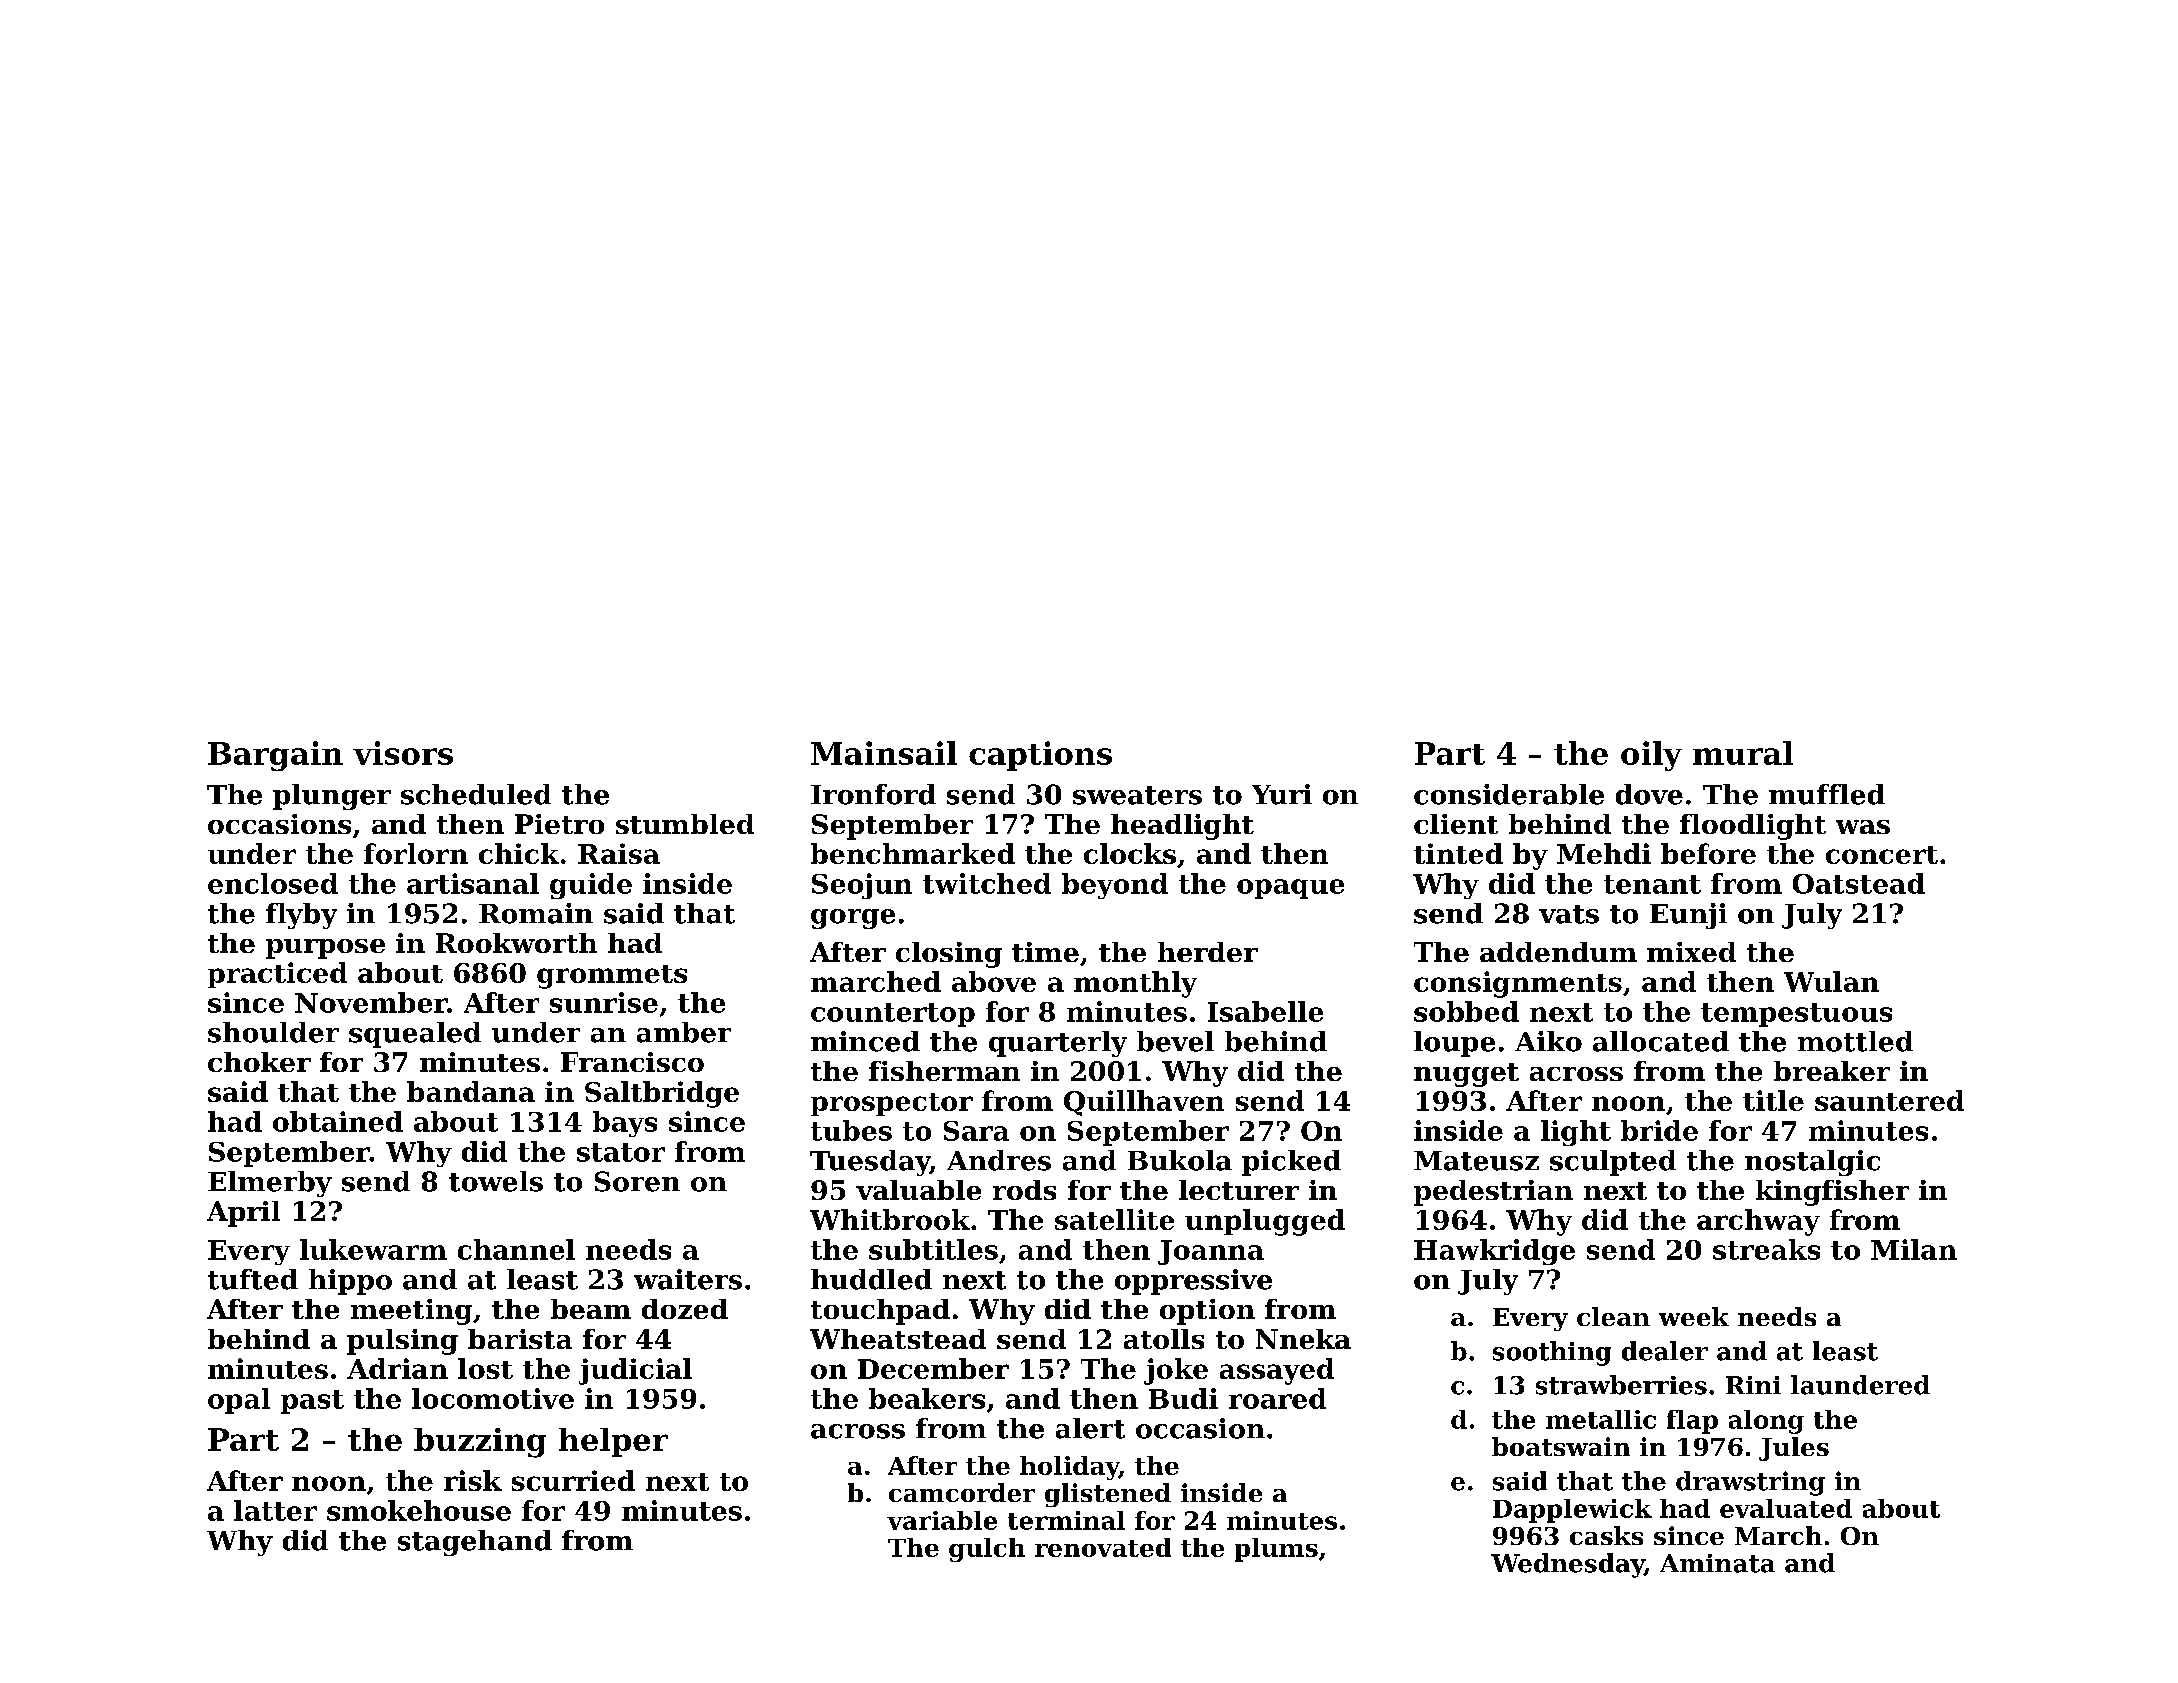 The image size is (2178, 1683). What do you see at coordinates (1743, 753) in the image?
I see `mural` at bounding box center [1743, 753].
